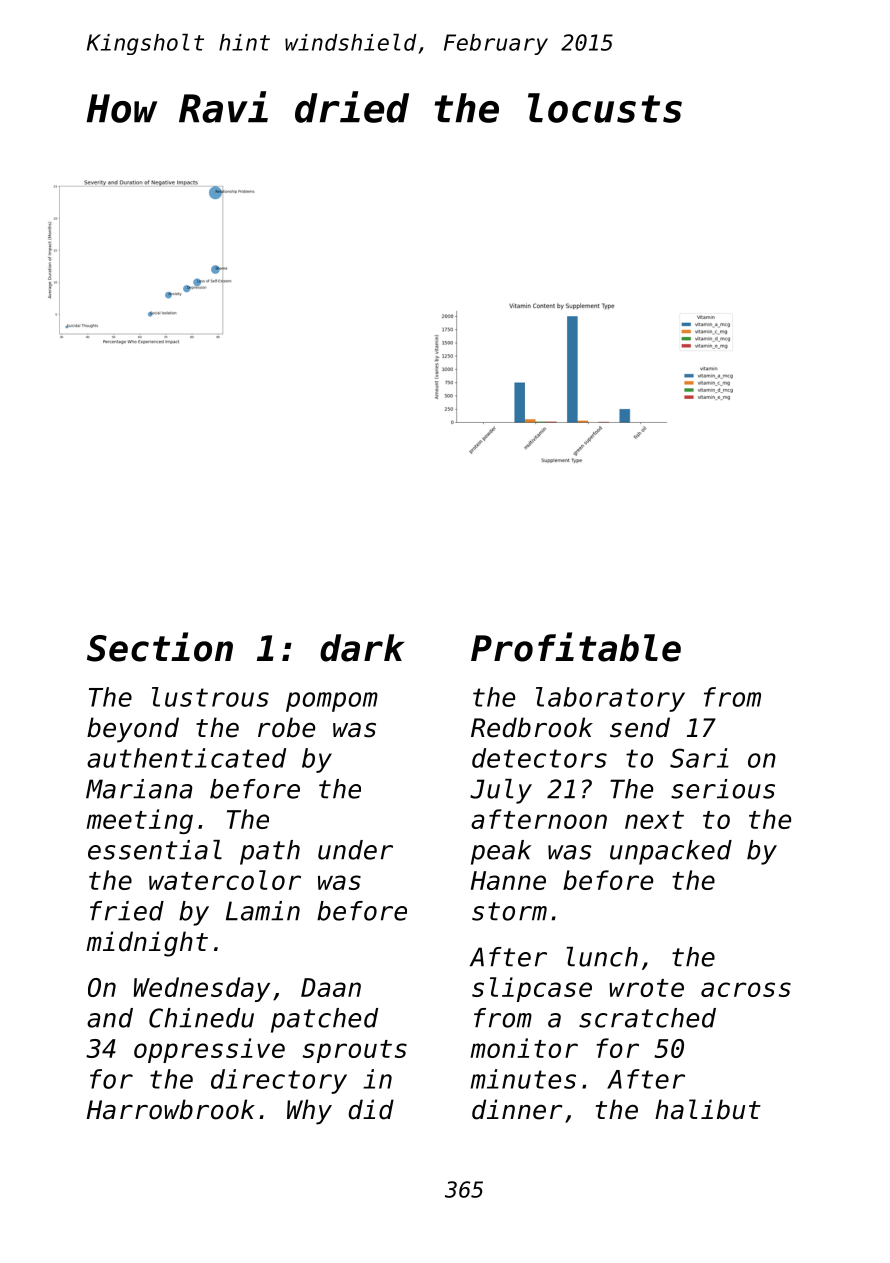 This page has width=890, height=1263. What do you see at coordinates (127, 911) in the page?
I see `fried` at bounding box center [127, 911].
